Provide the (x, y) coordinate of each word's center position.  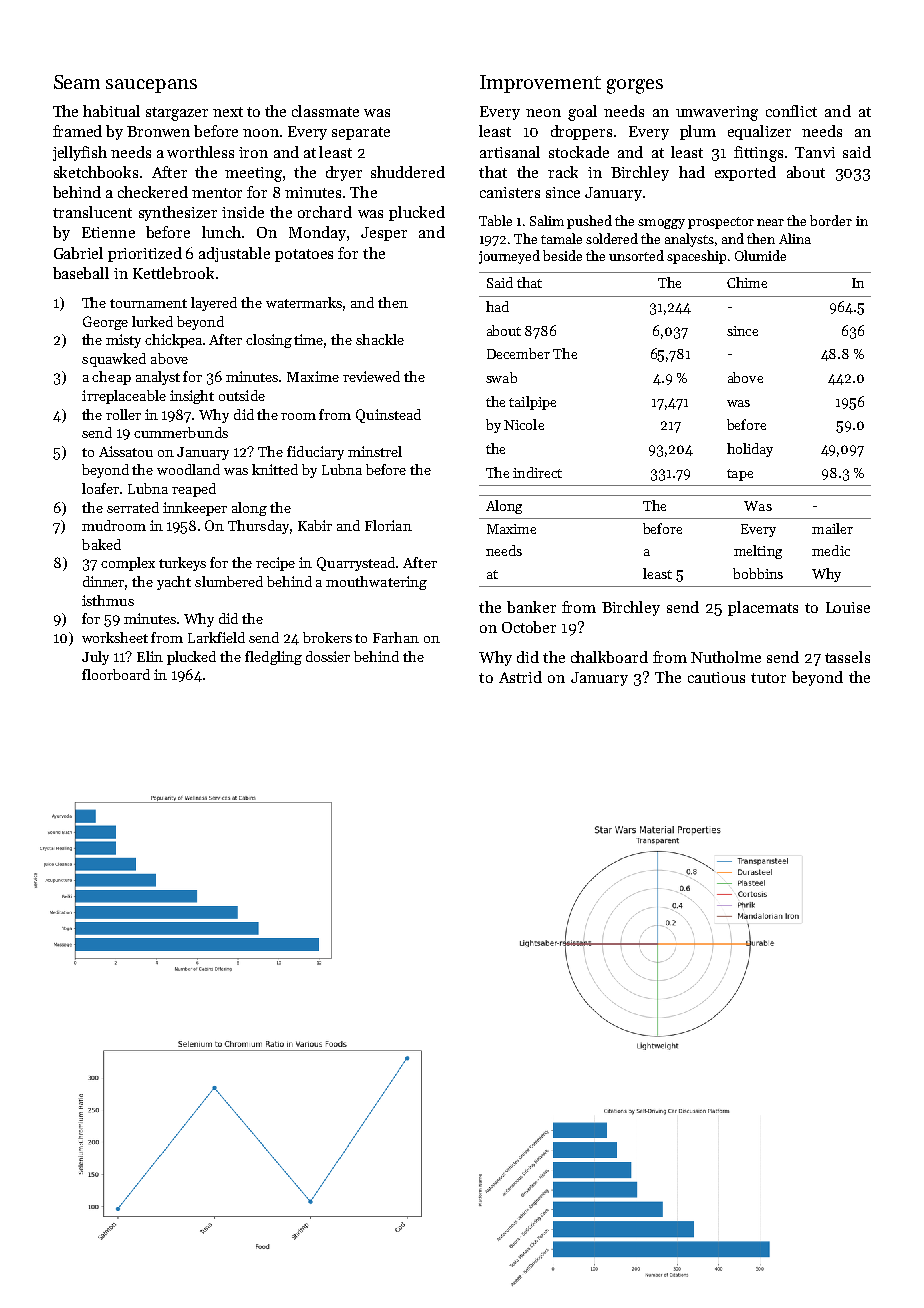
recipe (275, 564)
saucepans (151, 86)
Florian (388, 525)
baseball (81, 273)
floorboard (116, 674)
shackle (380, 339)
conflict (791, 111)
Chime (747, 282)
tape (740, 475)
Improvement (540, 84)
